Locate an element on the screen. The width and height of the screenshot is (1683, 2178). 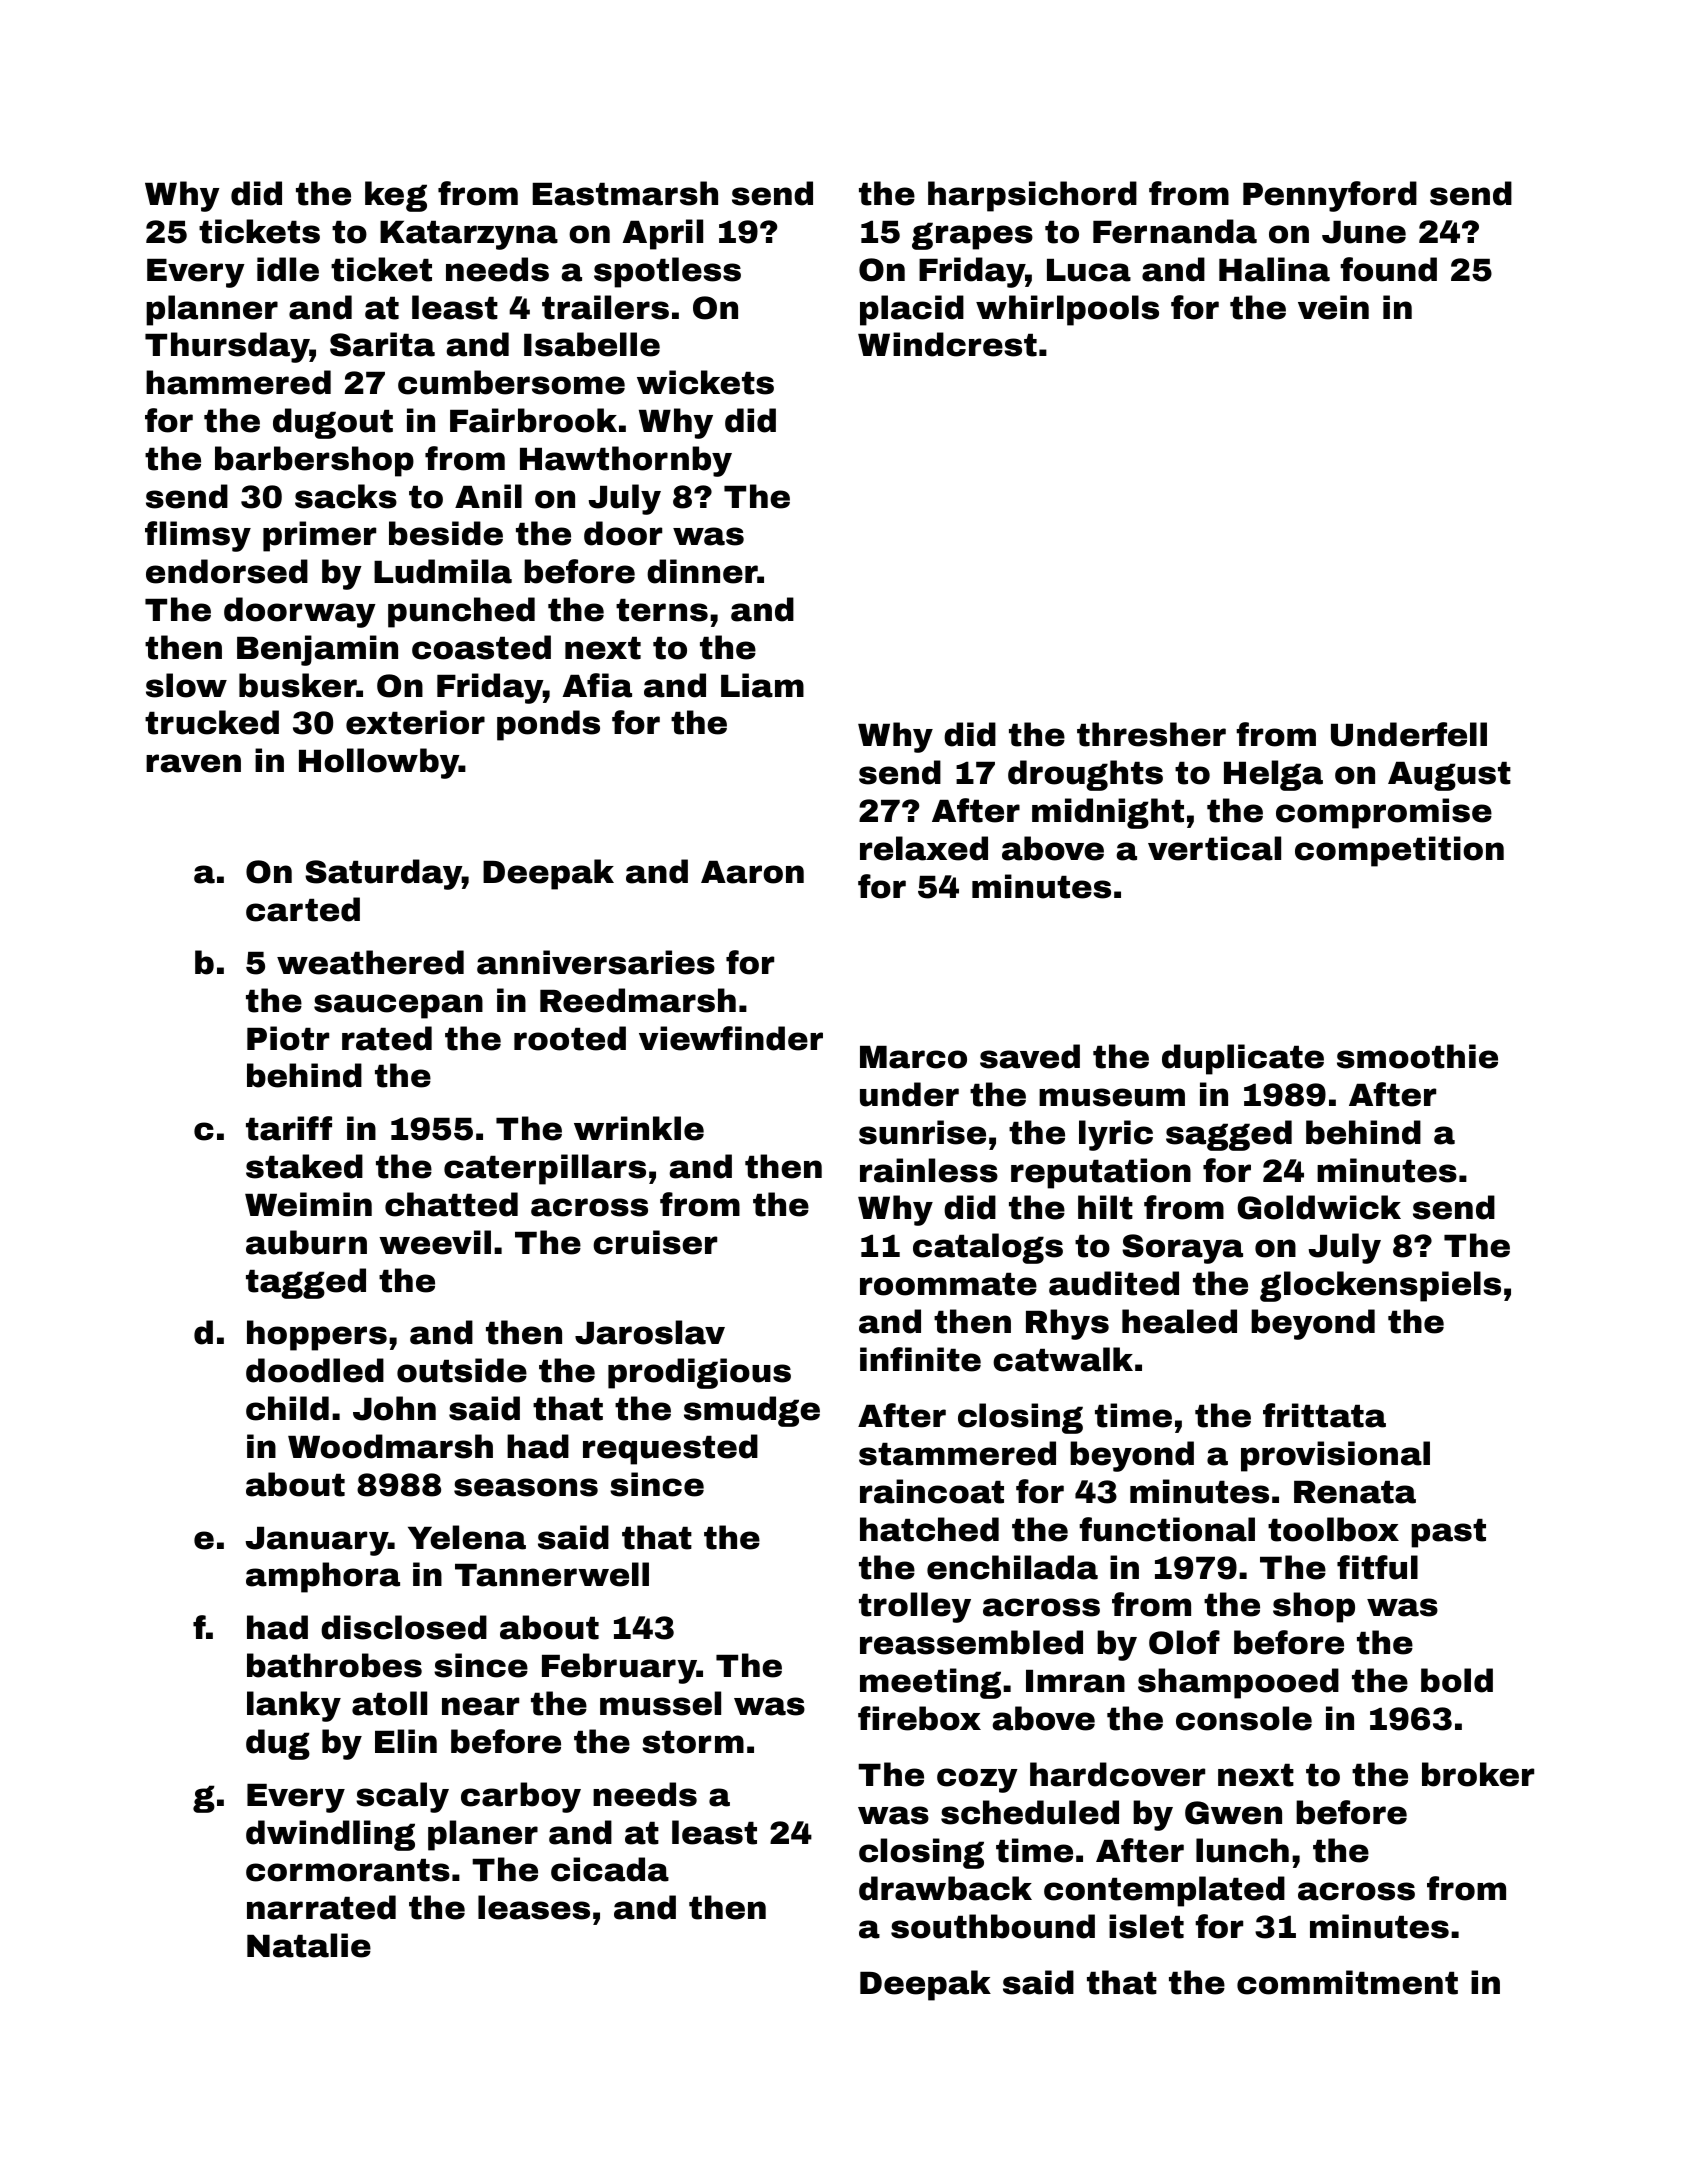
commitment is located at coordinates (1347, 1982).
